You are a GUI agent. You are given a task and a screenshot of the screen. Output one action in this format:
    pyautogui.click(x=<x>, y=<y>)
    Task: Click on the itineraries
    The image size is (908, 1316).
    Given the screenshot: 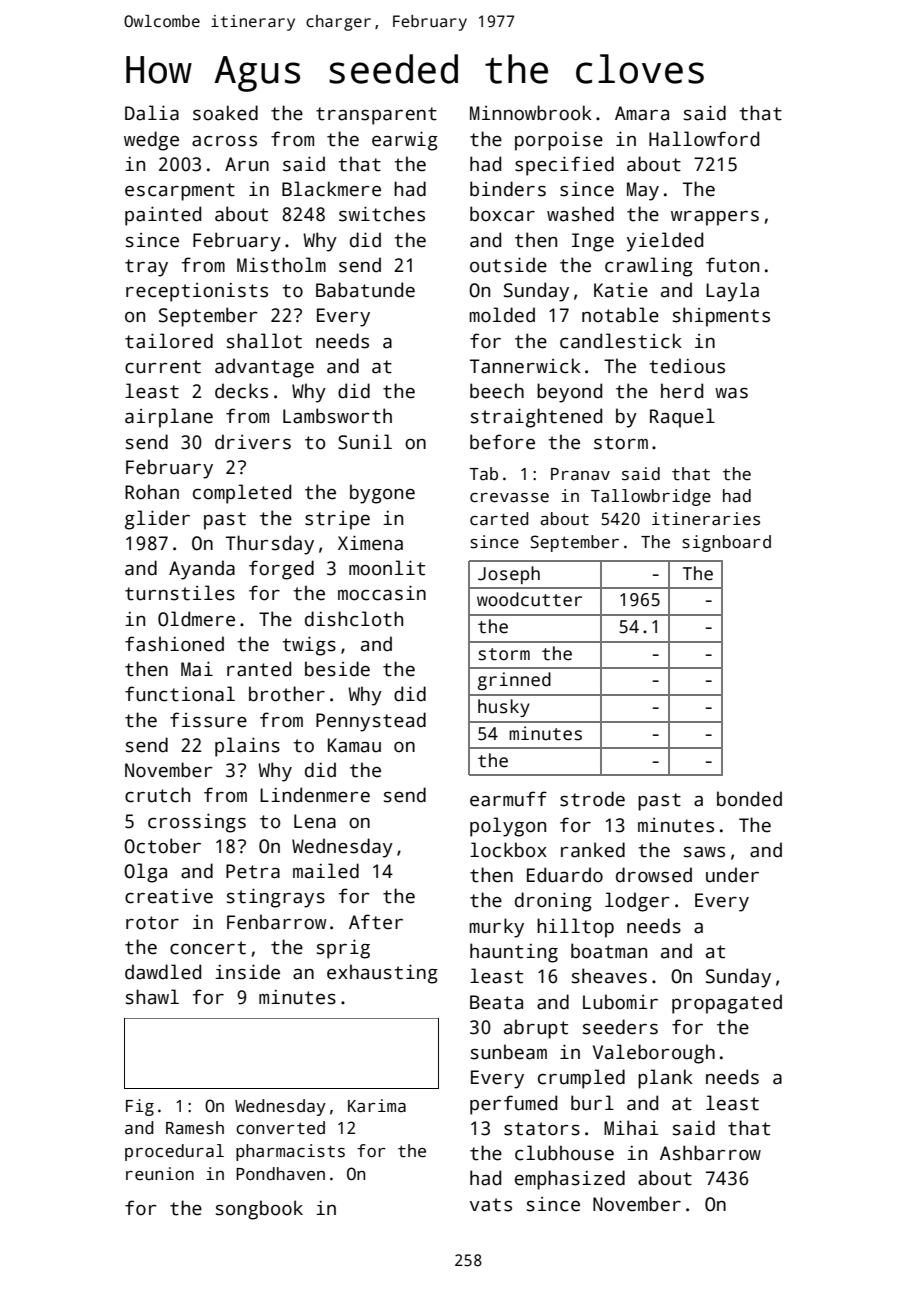 What is the action you would take?
    pyautogui.click(x=706, y=519)
